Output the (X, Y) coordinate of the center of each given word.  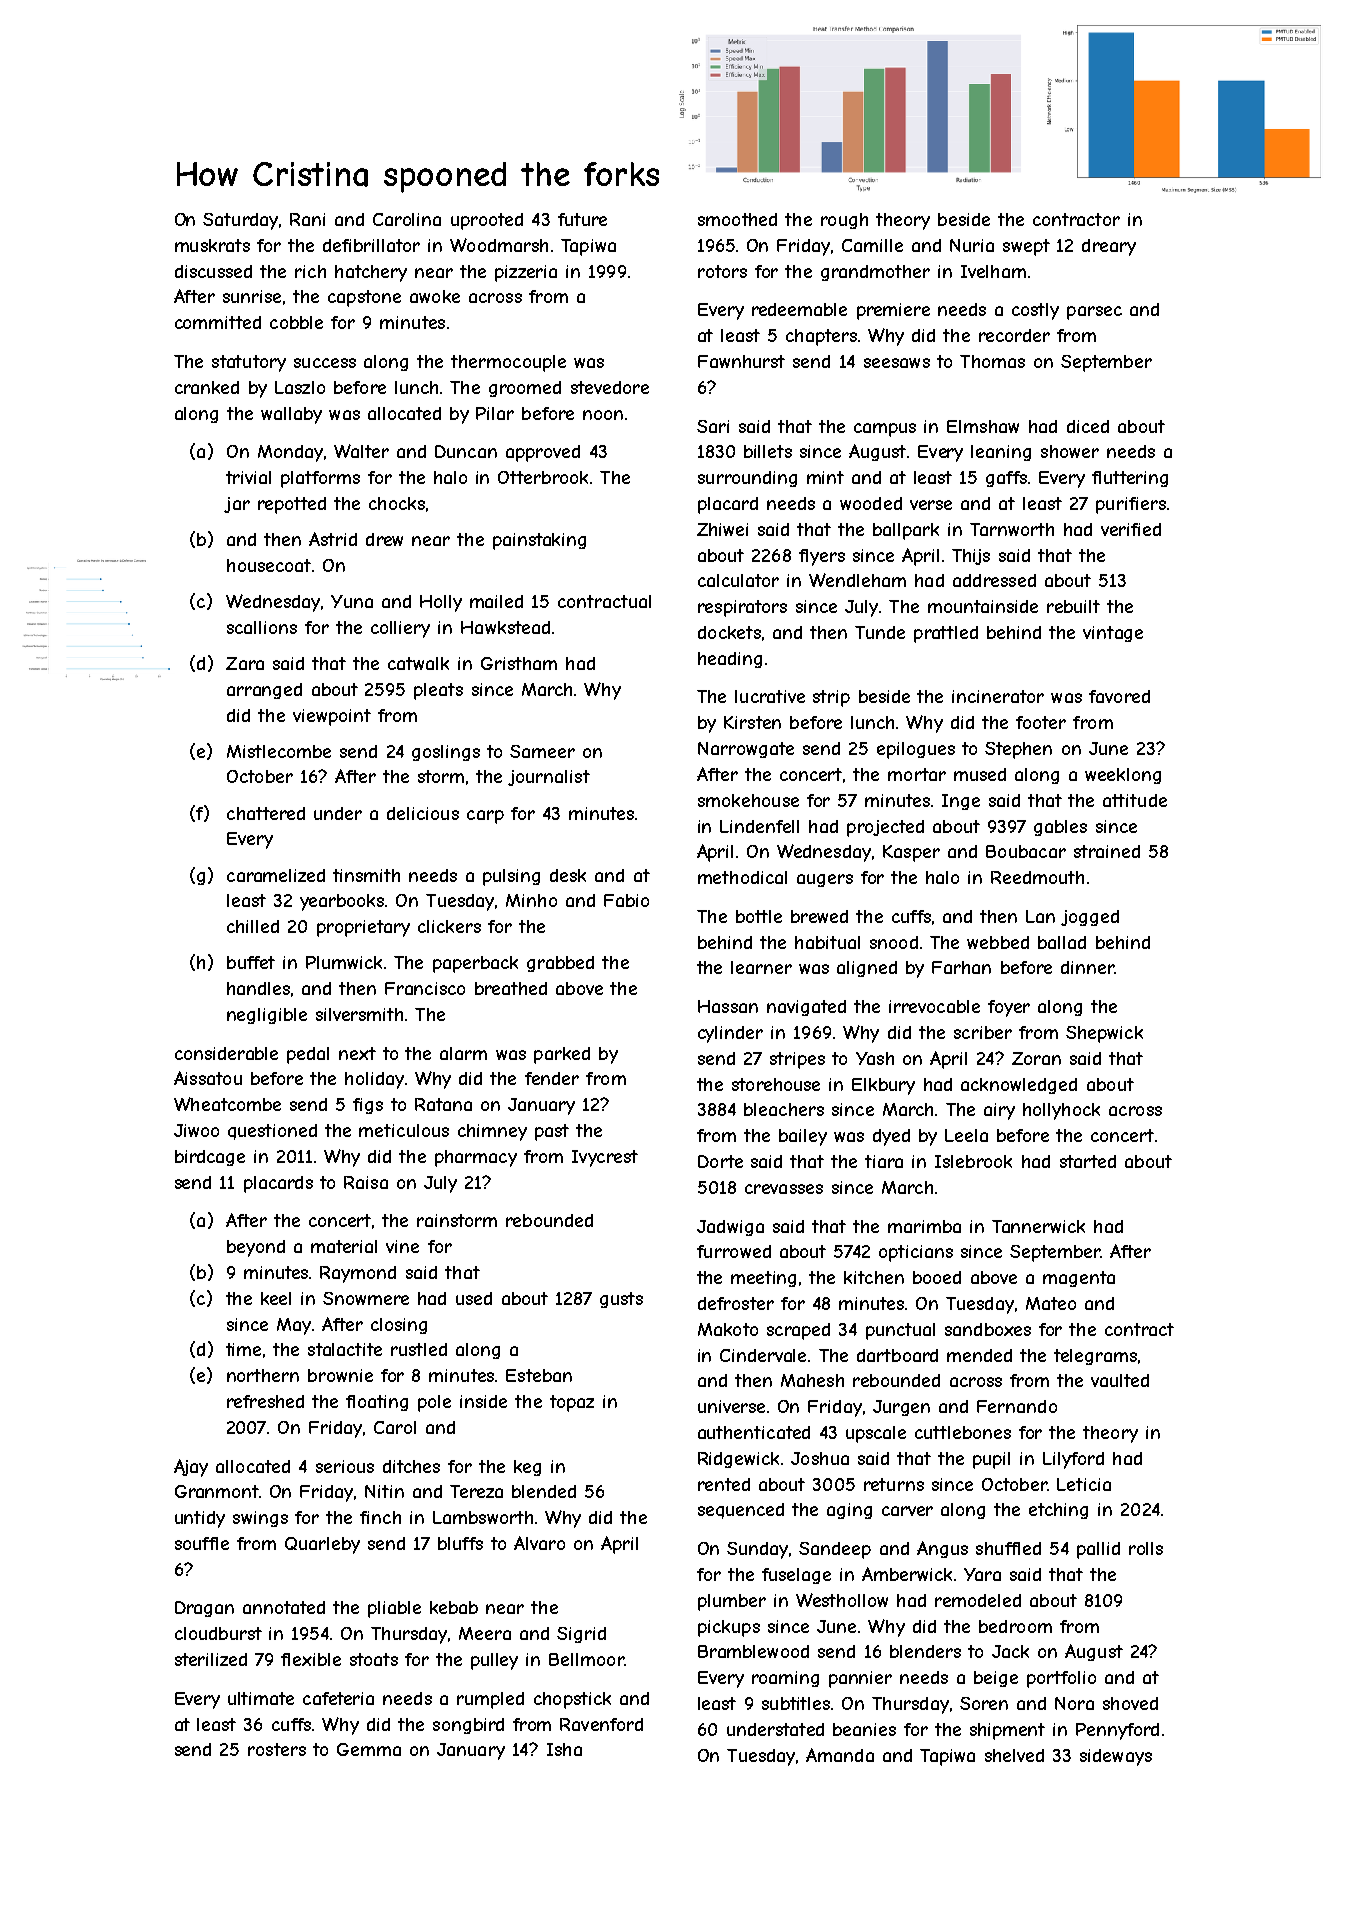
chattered (266, 813)
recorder (1014, 335)
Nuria (972, 245)
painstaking (539, 541)
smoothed (737, 219)
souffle (202, 1543)
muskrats (212, 245)
